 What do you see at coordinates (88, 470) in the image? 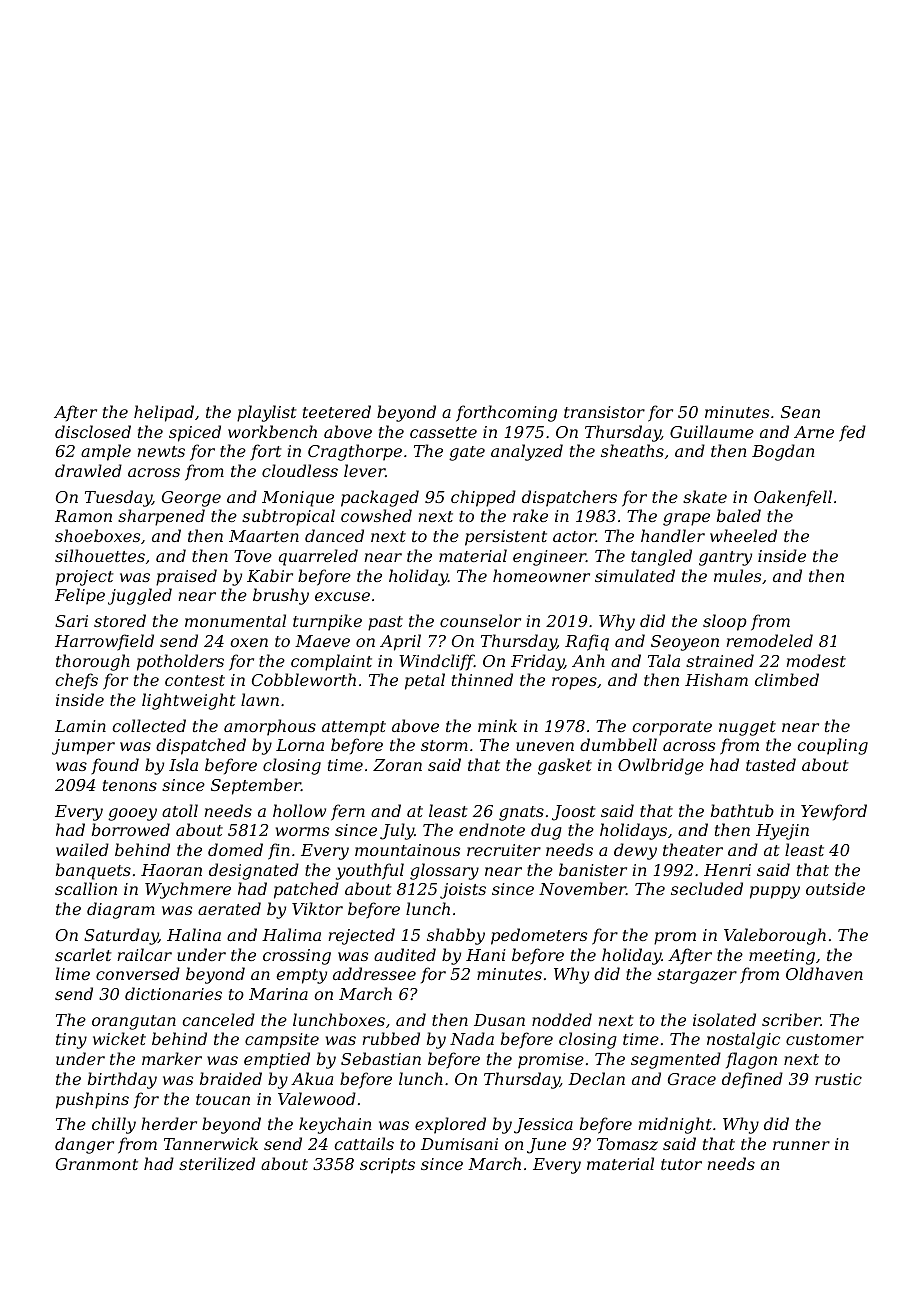
I see `drawled` at bounding box center [88, 470].
